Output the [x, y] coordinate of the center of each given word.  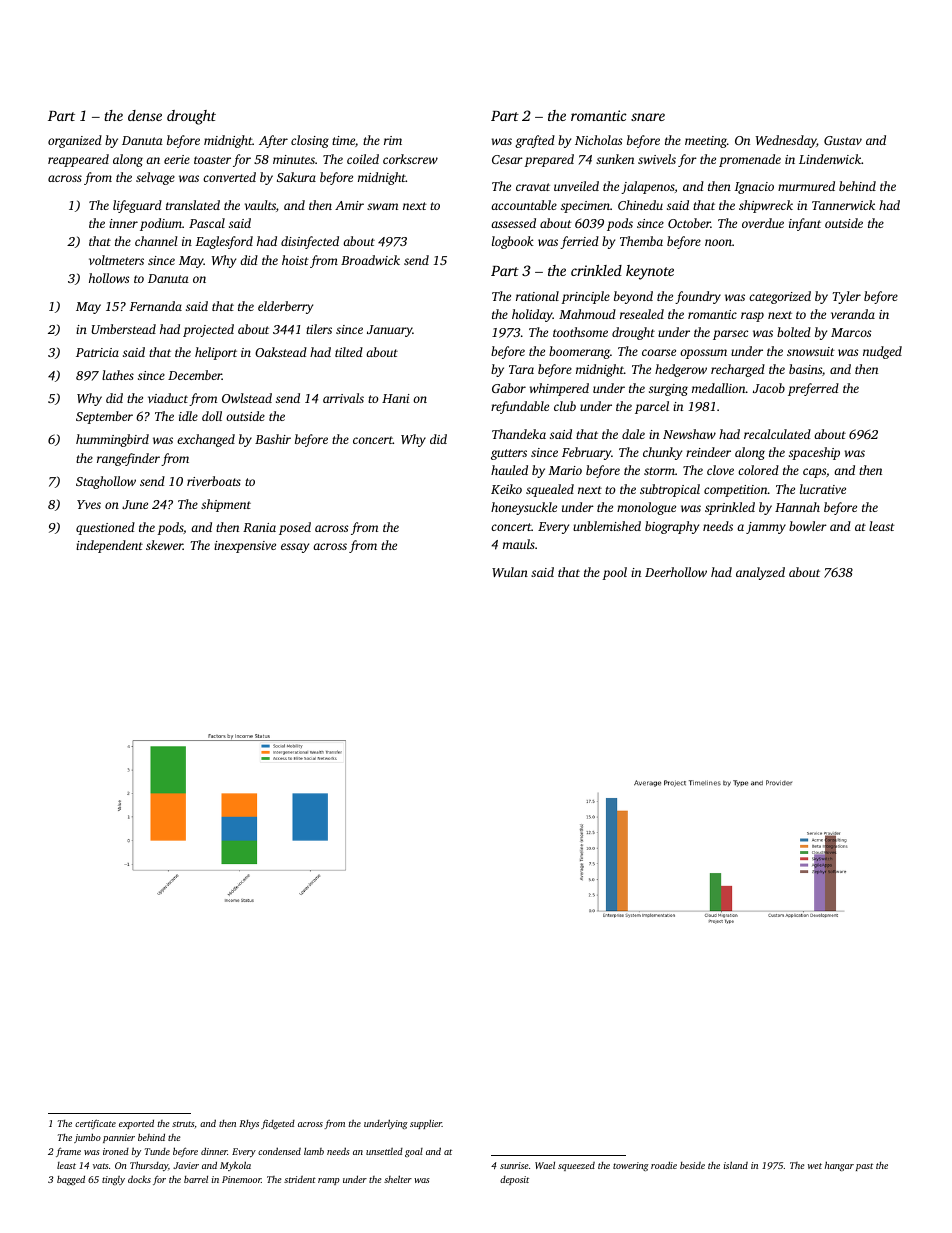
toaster [212, 160]
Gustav [843, 140]
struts [183, 1124]
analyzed [760, 573]
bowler [808, 526]
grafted [535, 141]
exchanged [206, 440]
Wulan [510, 572]
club [565, 406]
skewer [164, 545]
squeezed [576, 1166]
